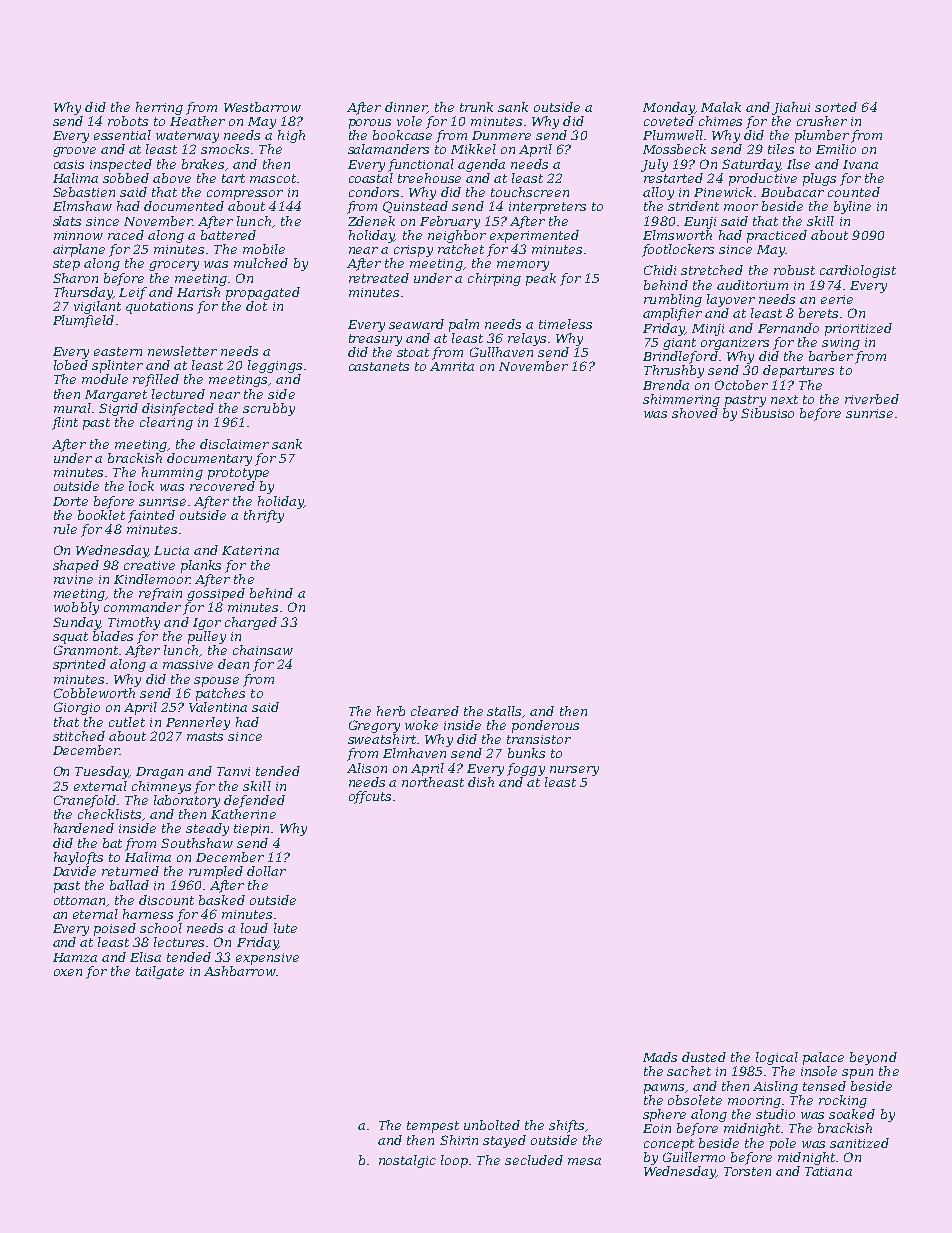 Image resolution: width=952 pixels, height=1233 pixels. What do you see at coordinates (406, 108) in the screenshot?
I see `dinner` at bounding box center [406, 108].
